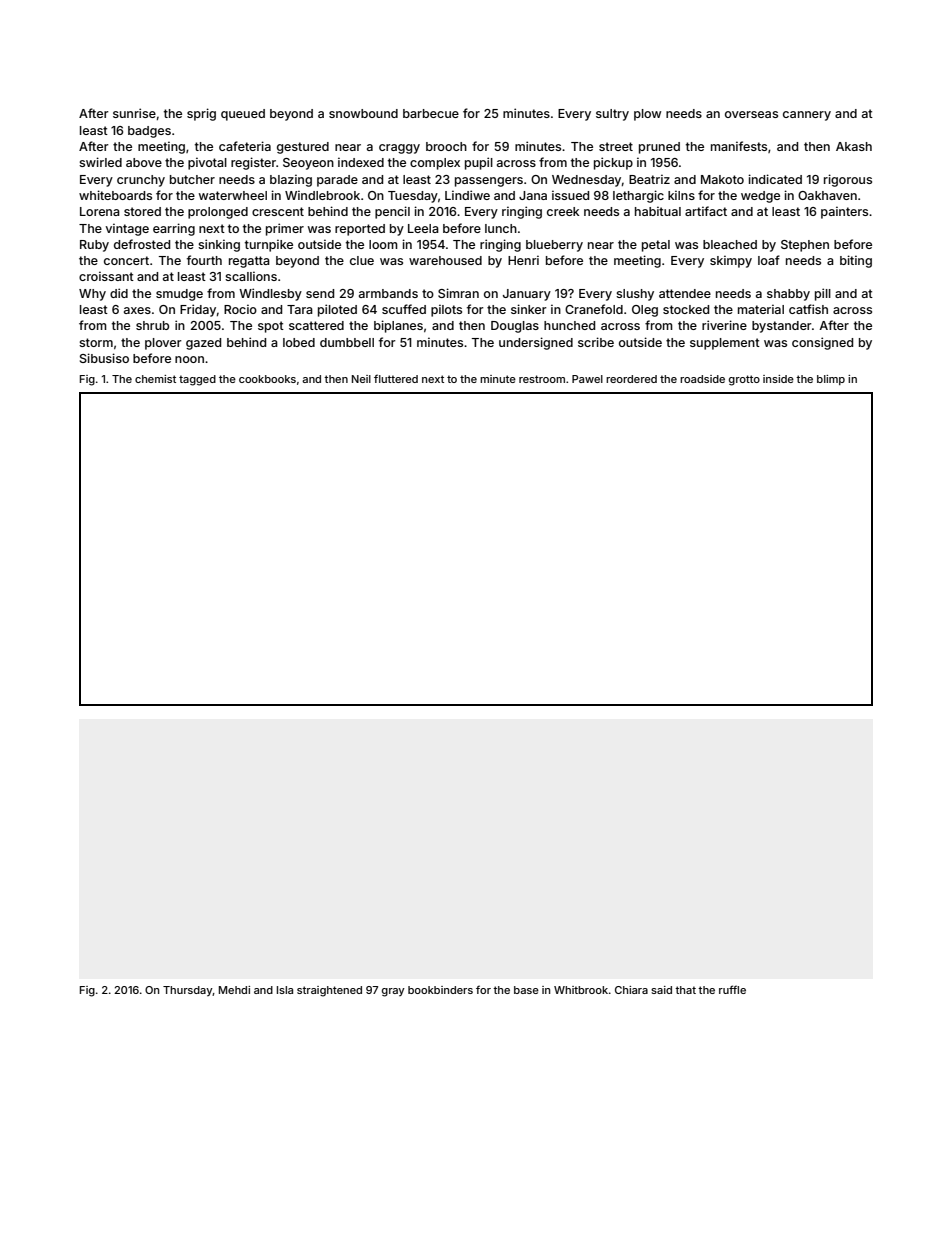  What do you see at coordinates (612, 115) in the screenshot?
I see `sultry` at bounding box center [612, 115].
